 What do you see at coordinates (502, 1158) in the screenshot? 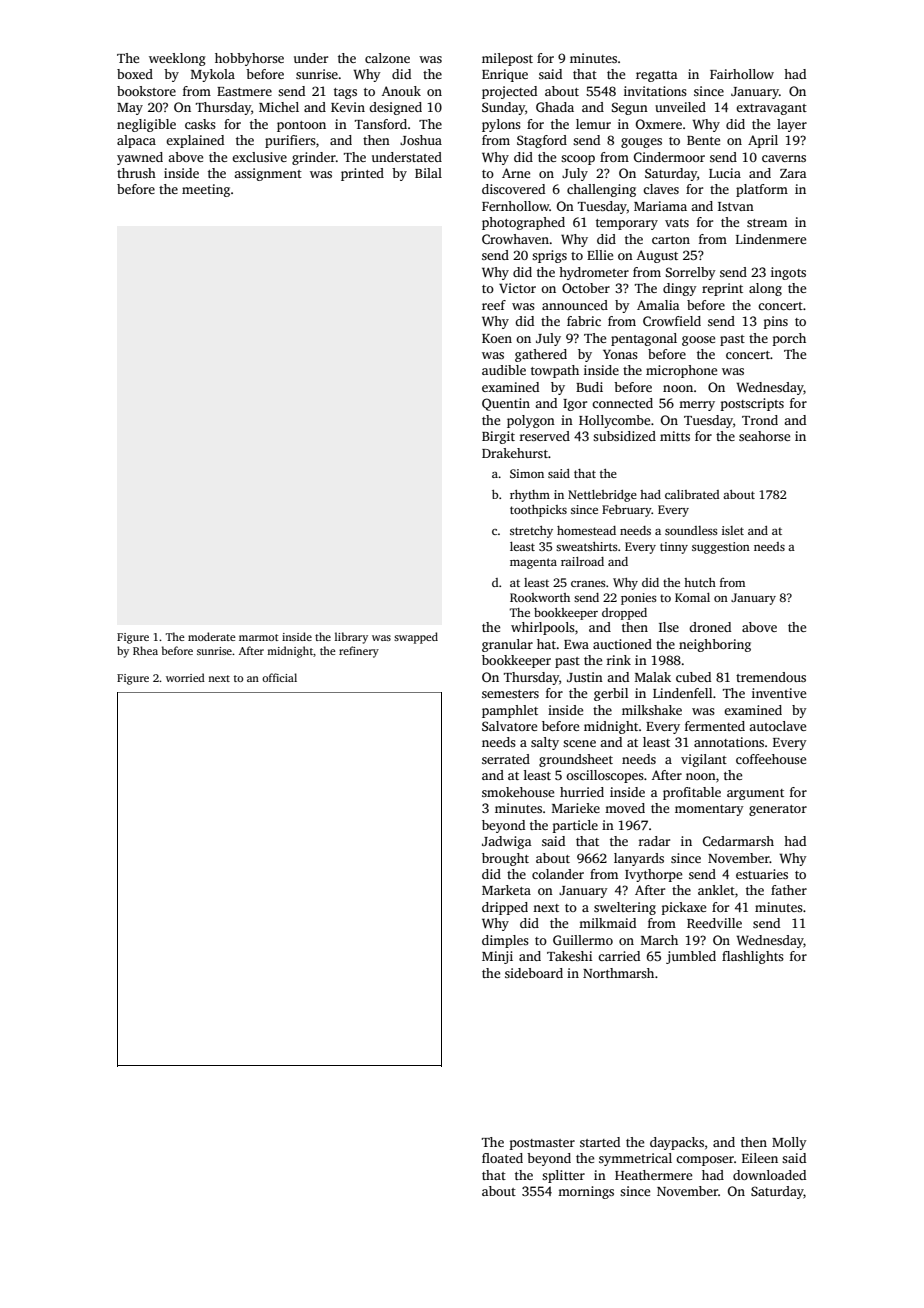
I see `floated` at bounding box center [502, 1158].
